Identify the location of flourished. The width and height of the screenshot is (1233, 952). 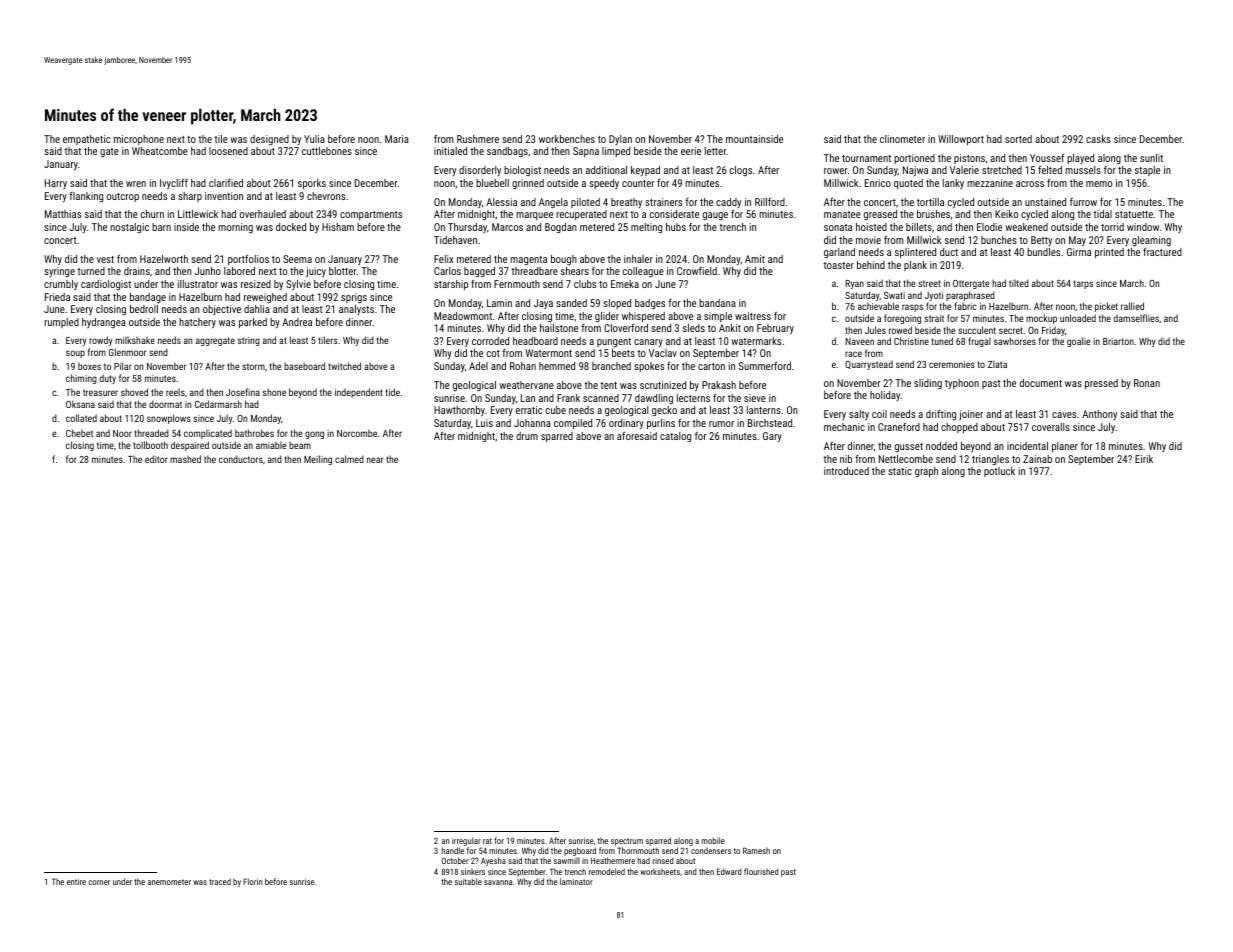
(761, 871).
